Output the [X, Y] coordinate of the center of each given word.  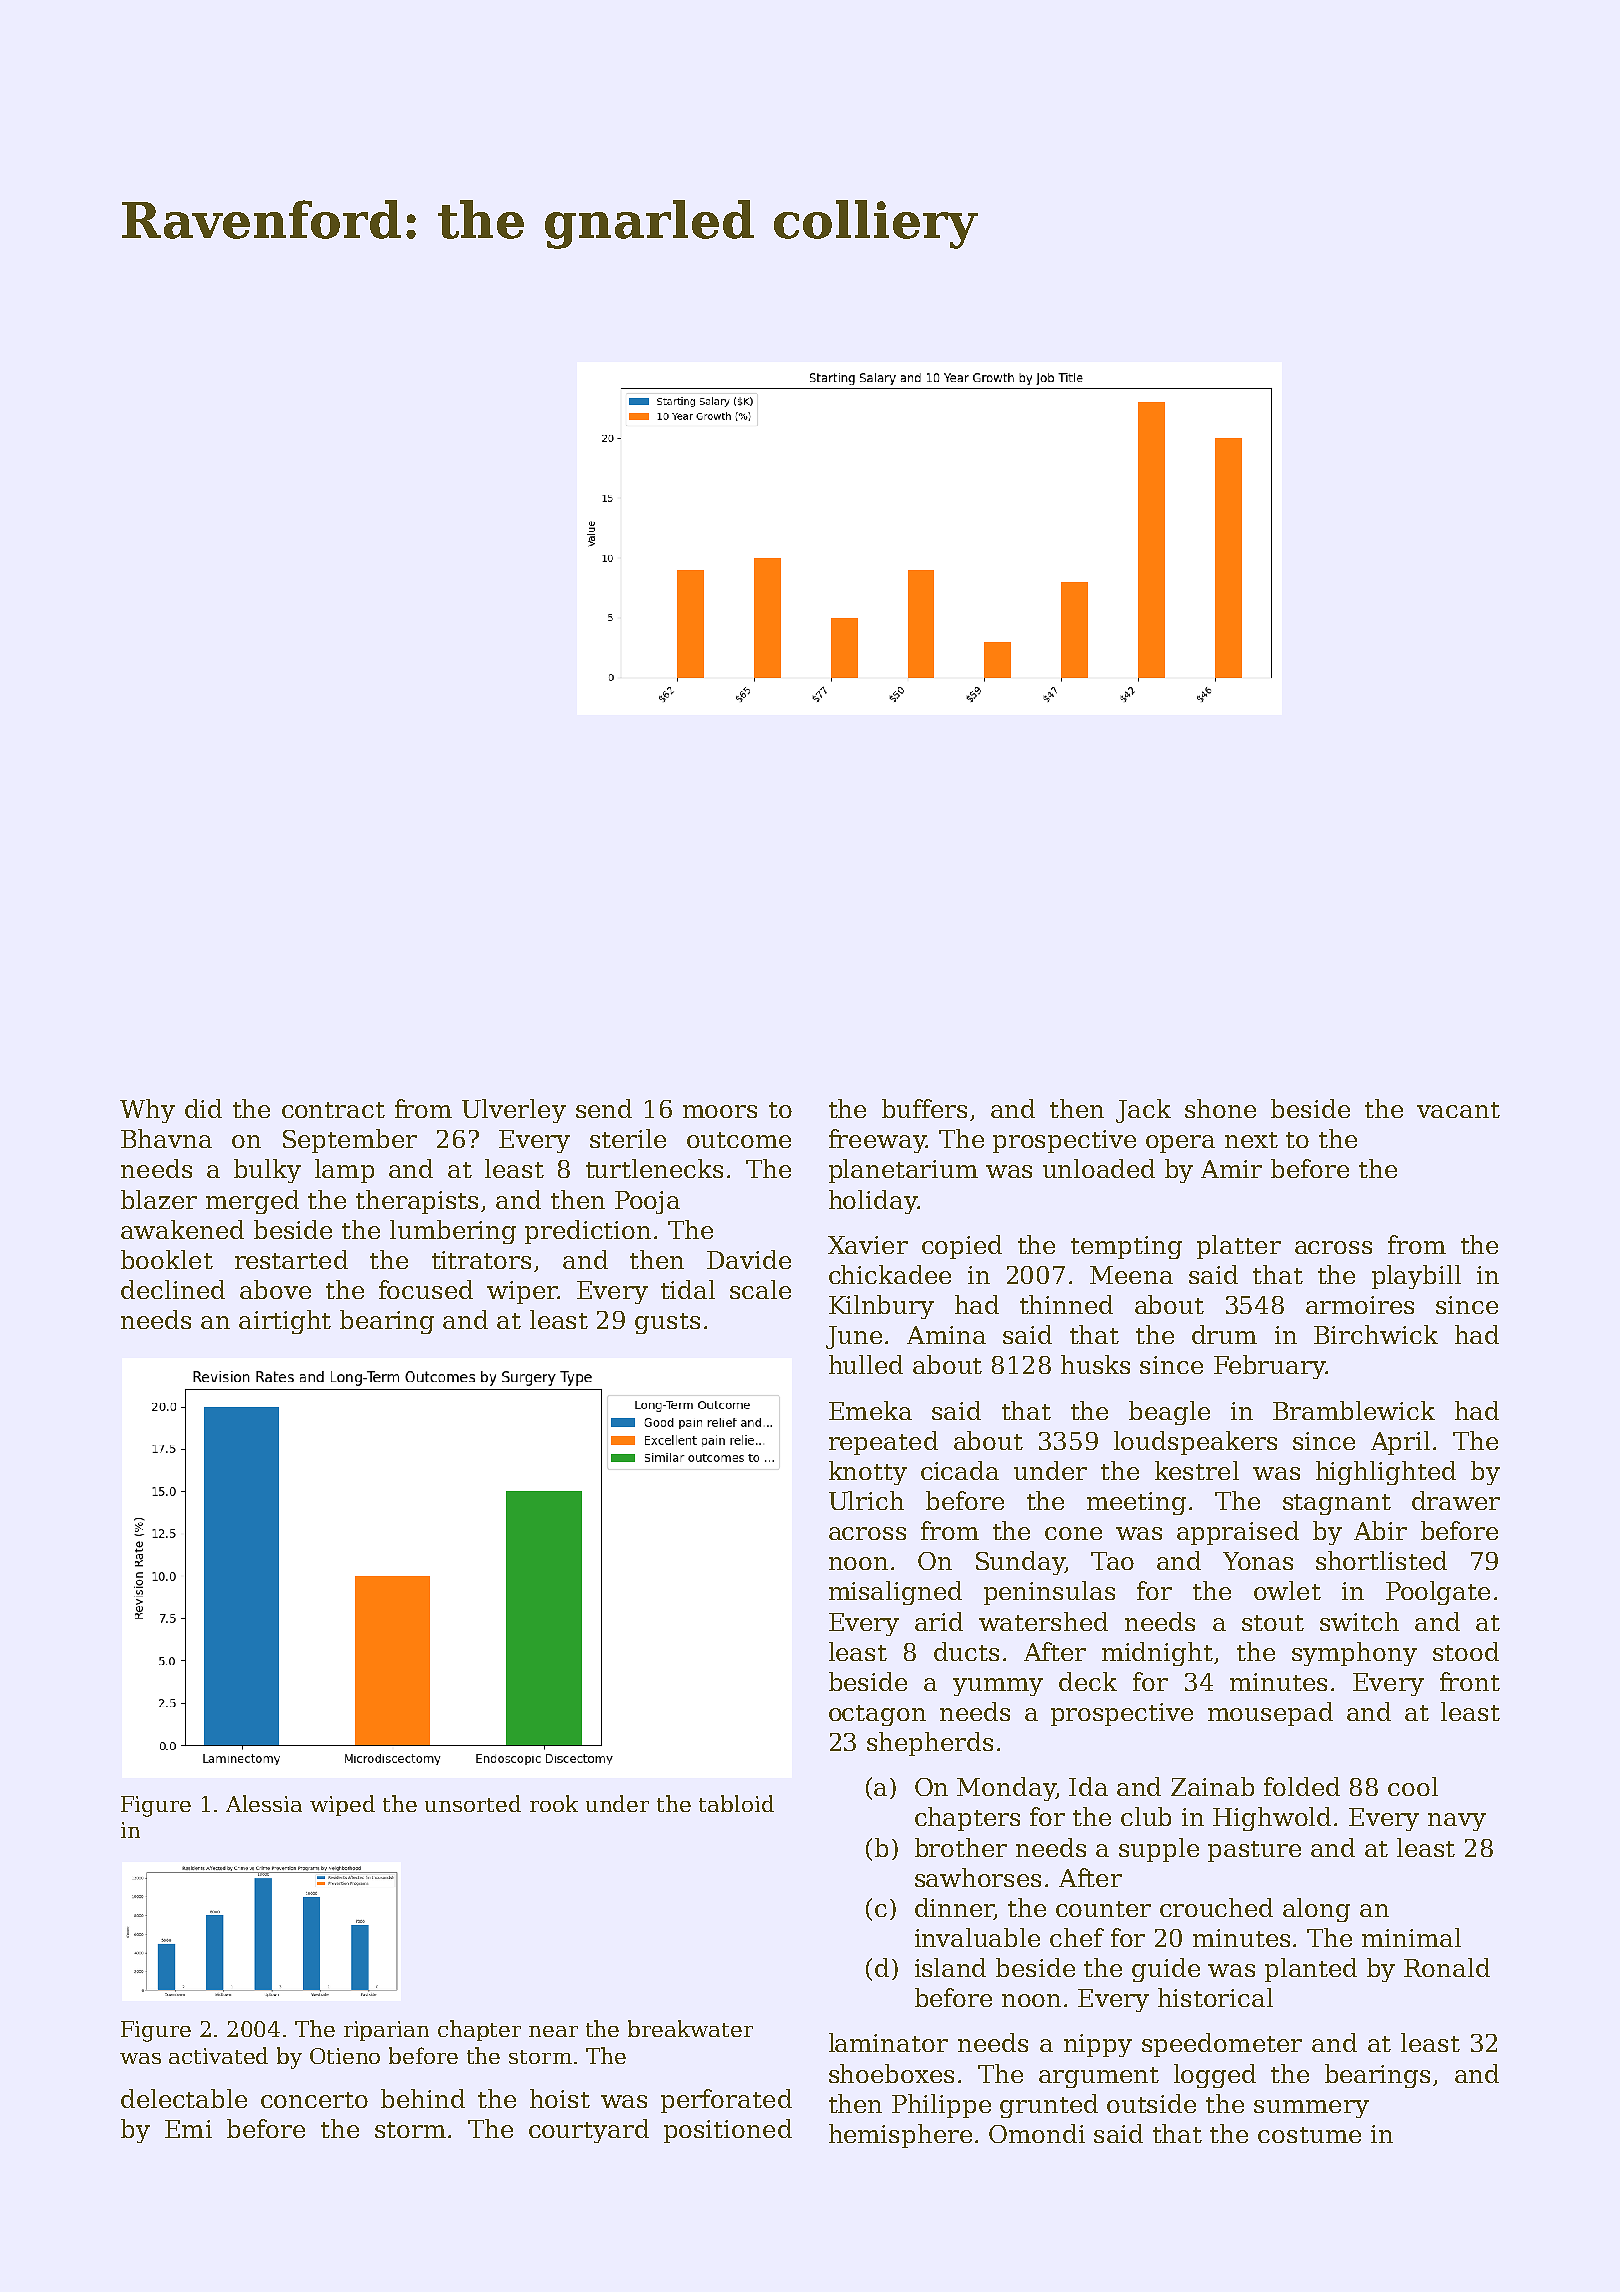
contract [333, 1110]
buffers [924, 1108]
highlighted [1386, 1473]
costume [1309, 2135]
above [275, 1289]
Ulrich [866, 1500]
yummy [998, 1687]
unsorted [473, 1803]
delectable [184, 2098]
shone [1220, 1108]
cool [1413, 1786]
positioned [728, 2131]
